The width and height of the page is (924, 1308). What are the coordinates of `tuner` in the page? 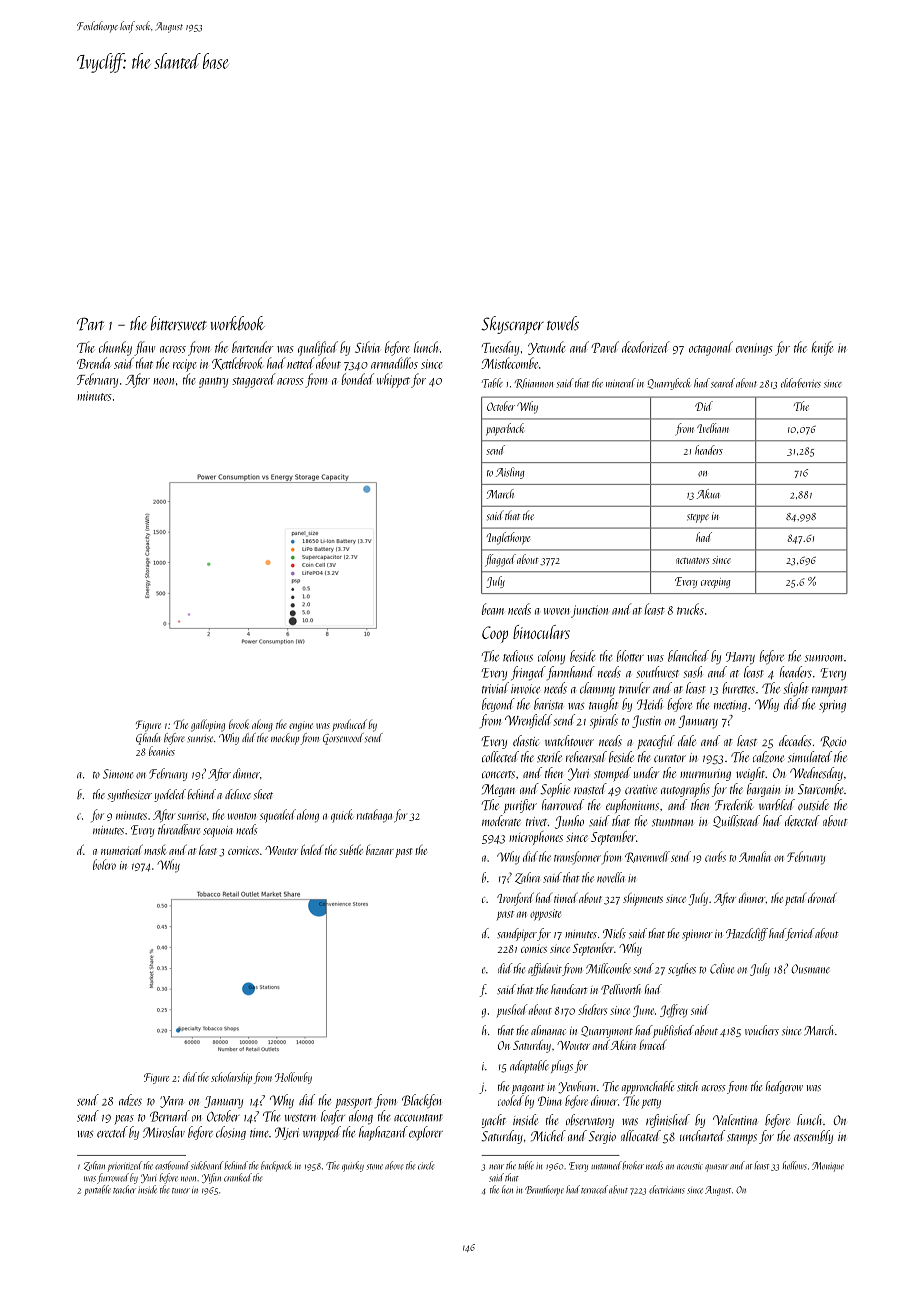 It's located at (181, 1191).
